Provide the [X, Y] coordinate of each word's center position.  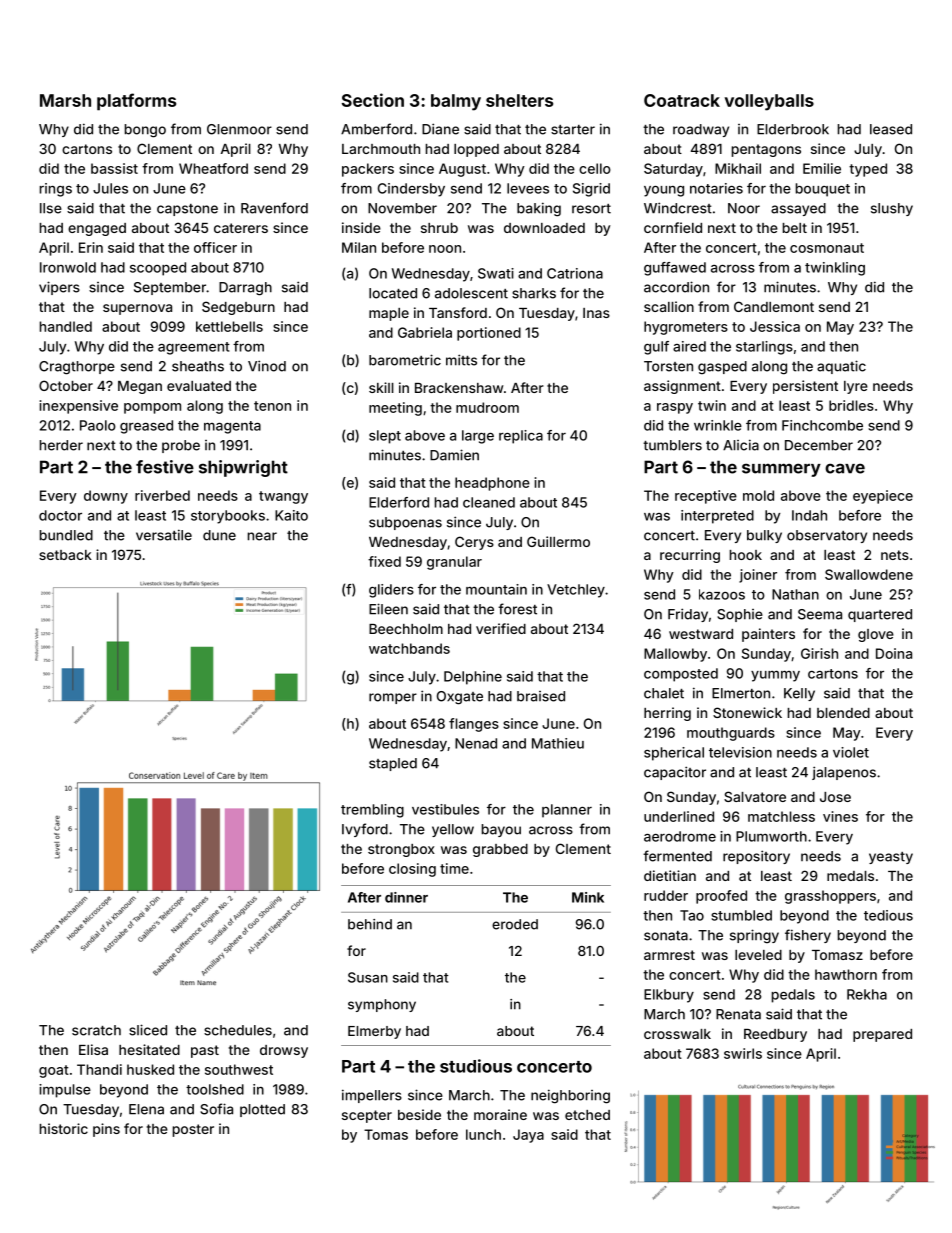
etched [587, 1115]
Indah [809, 515]
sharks [534, 293]
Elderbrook [793, 129]
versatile [164, 535]
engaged [97, 229]
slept [385, 437]
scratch [96, 1030]
